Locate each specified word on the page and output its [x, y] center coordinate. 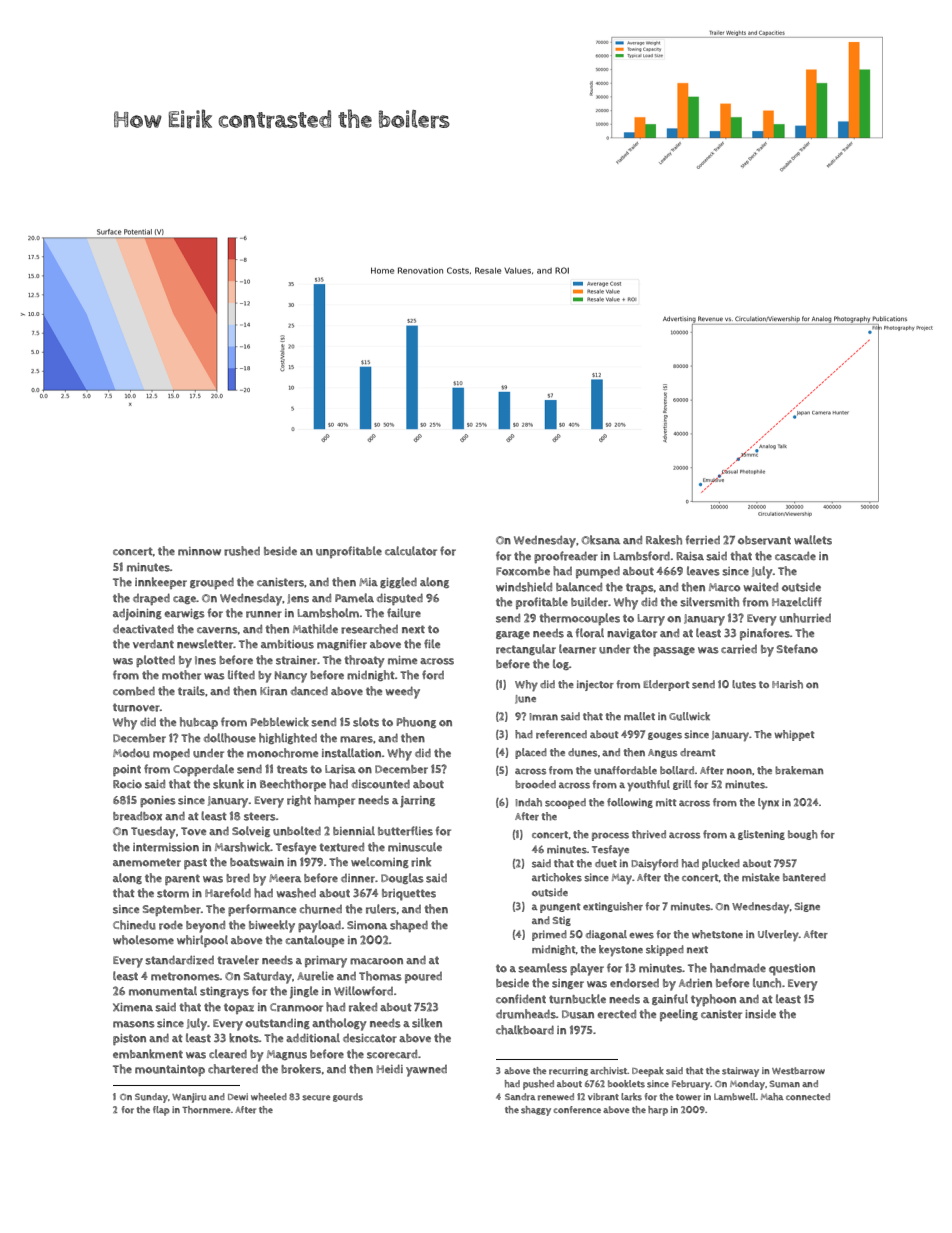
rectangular [526, 649]
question [792, 970]
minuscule [415, 847]
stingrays [224, 993]
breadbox [137, 816]
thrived [649, 834]
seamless [542, 968]
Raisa [690, 556]
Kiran [273, 691]
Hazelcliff [797, 602]
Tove [193, 831]
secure [316, 1098]
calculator [411, 551]
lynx [768, 803]
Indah [528, 802]
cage [184, 600]
